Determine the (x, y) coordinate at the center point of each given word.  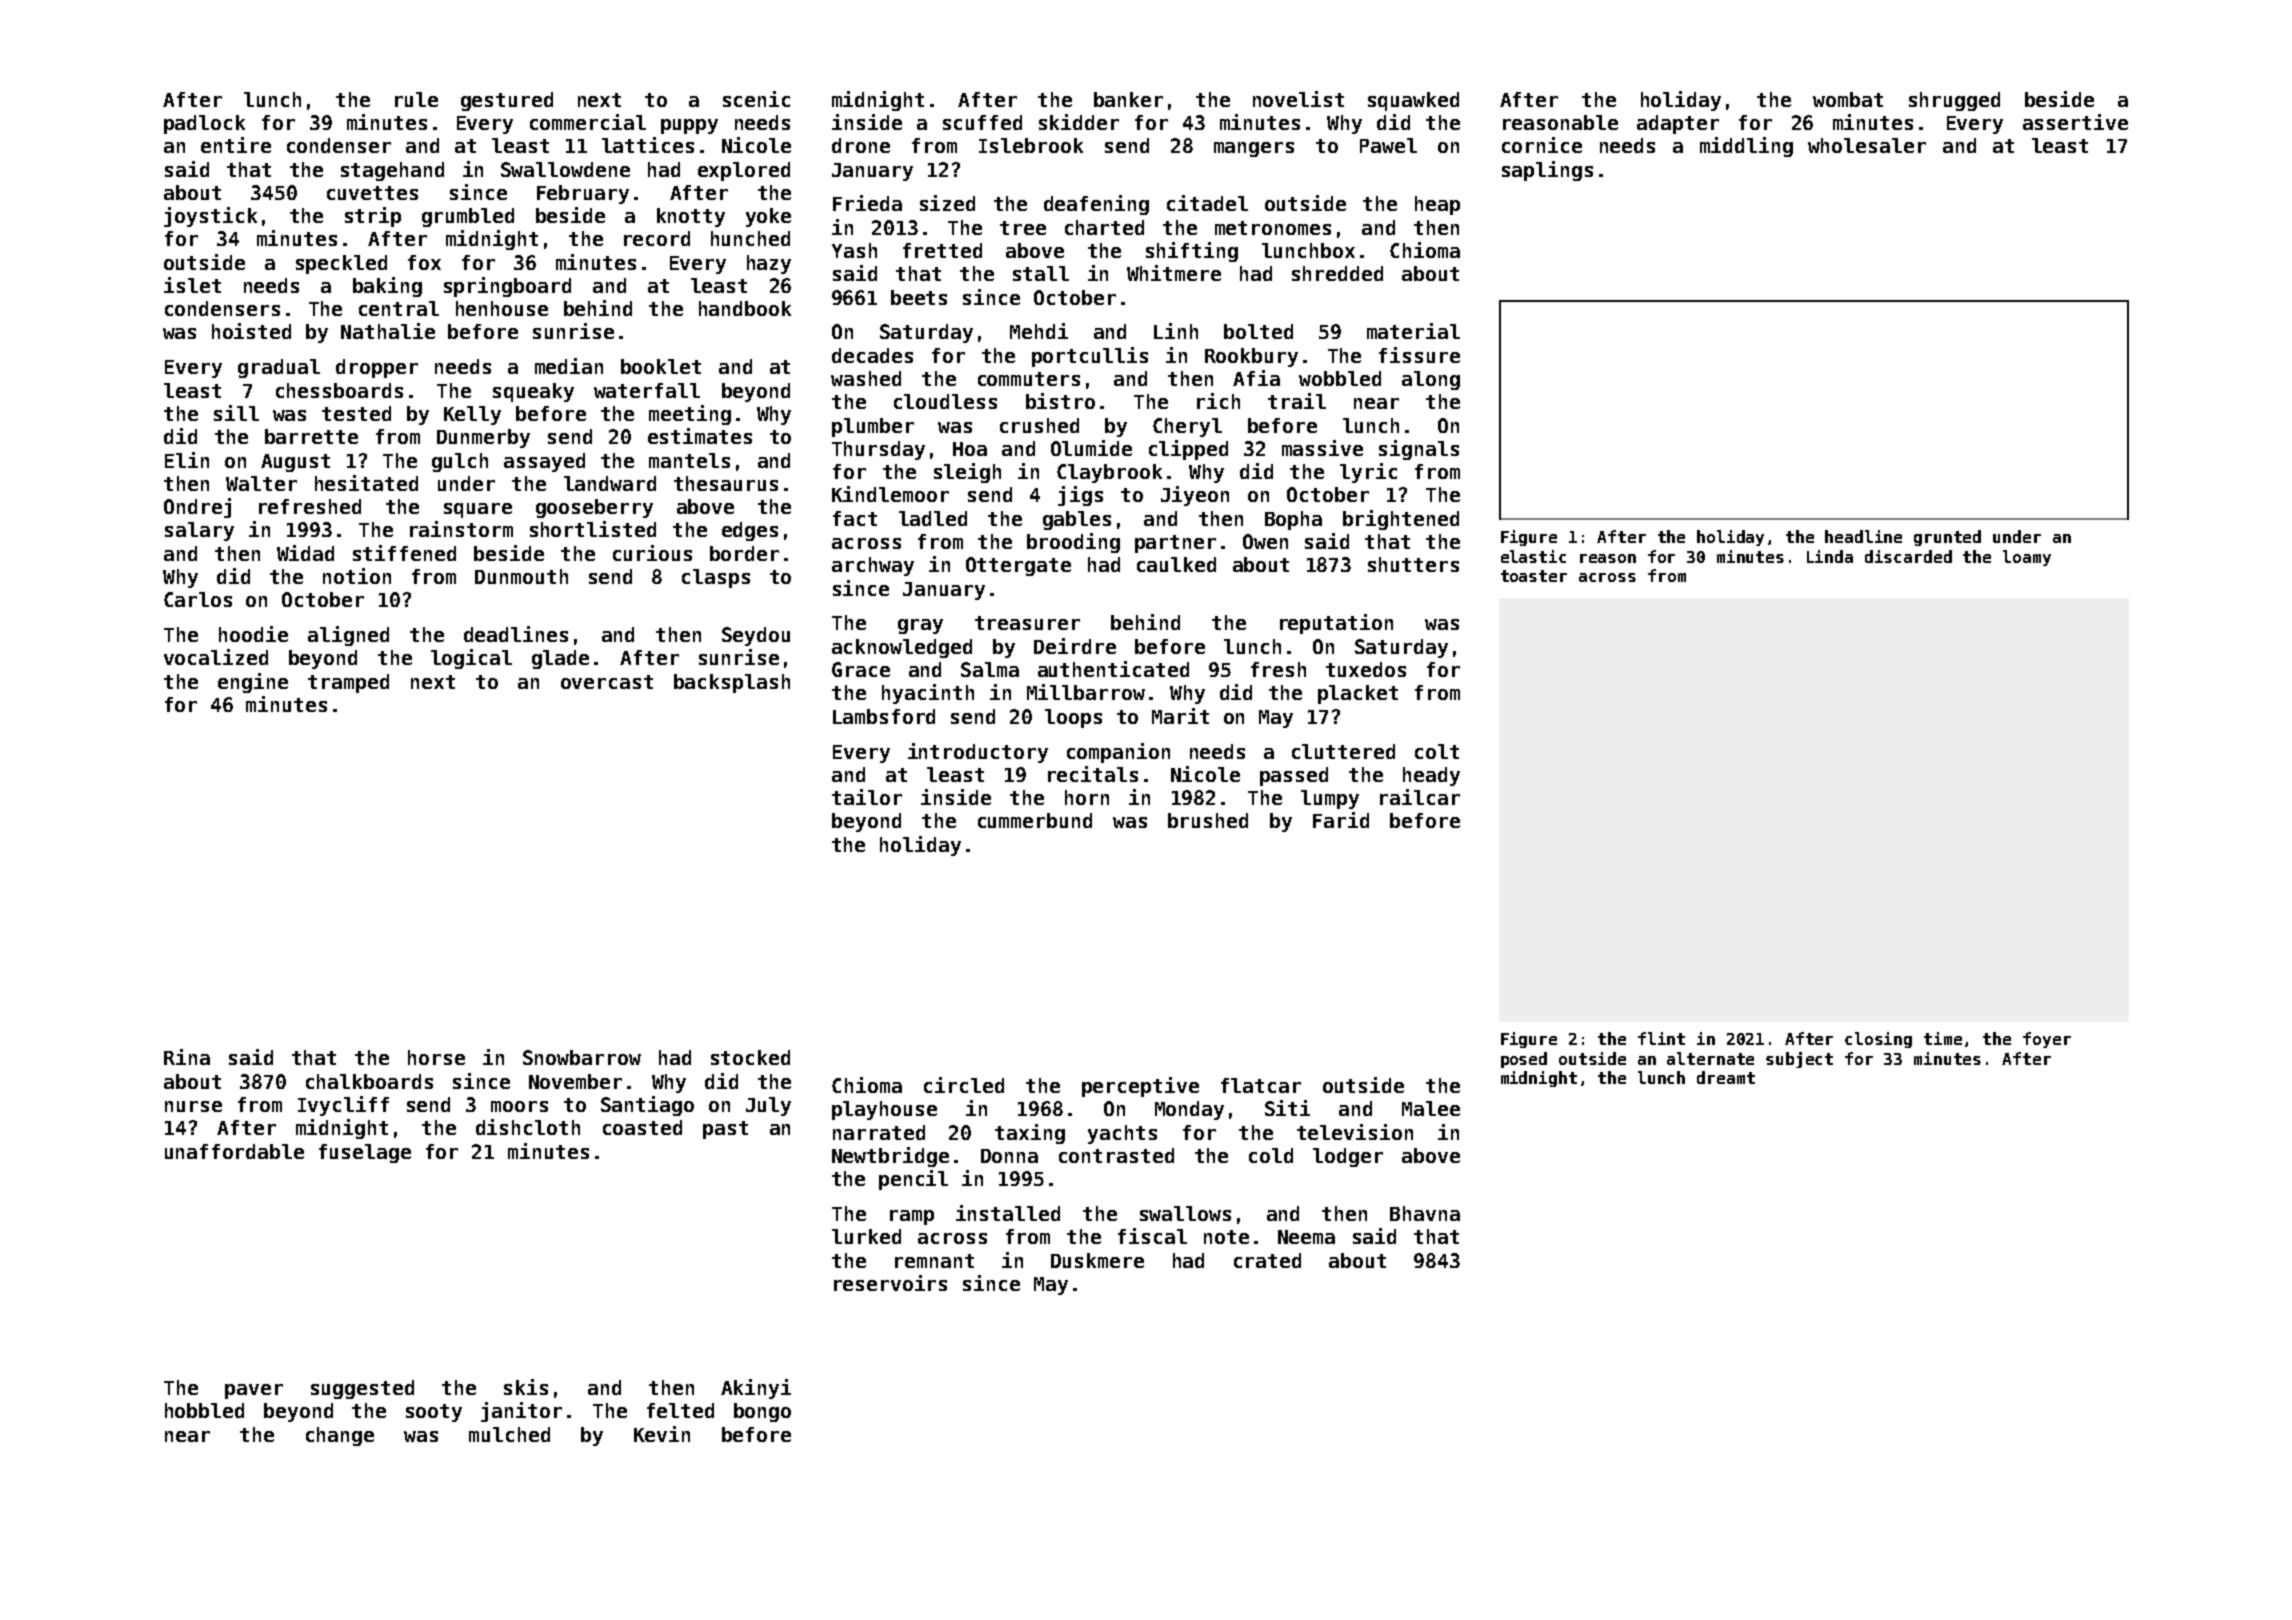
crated (1267, 1260)
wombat (1848, 99)
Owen (1265, 541)
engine (253, 683)
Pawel (1388, 145)
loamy (2027, 558)
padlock (204, 124)
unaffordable (234, 1151)
